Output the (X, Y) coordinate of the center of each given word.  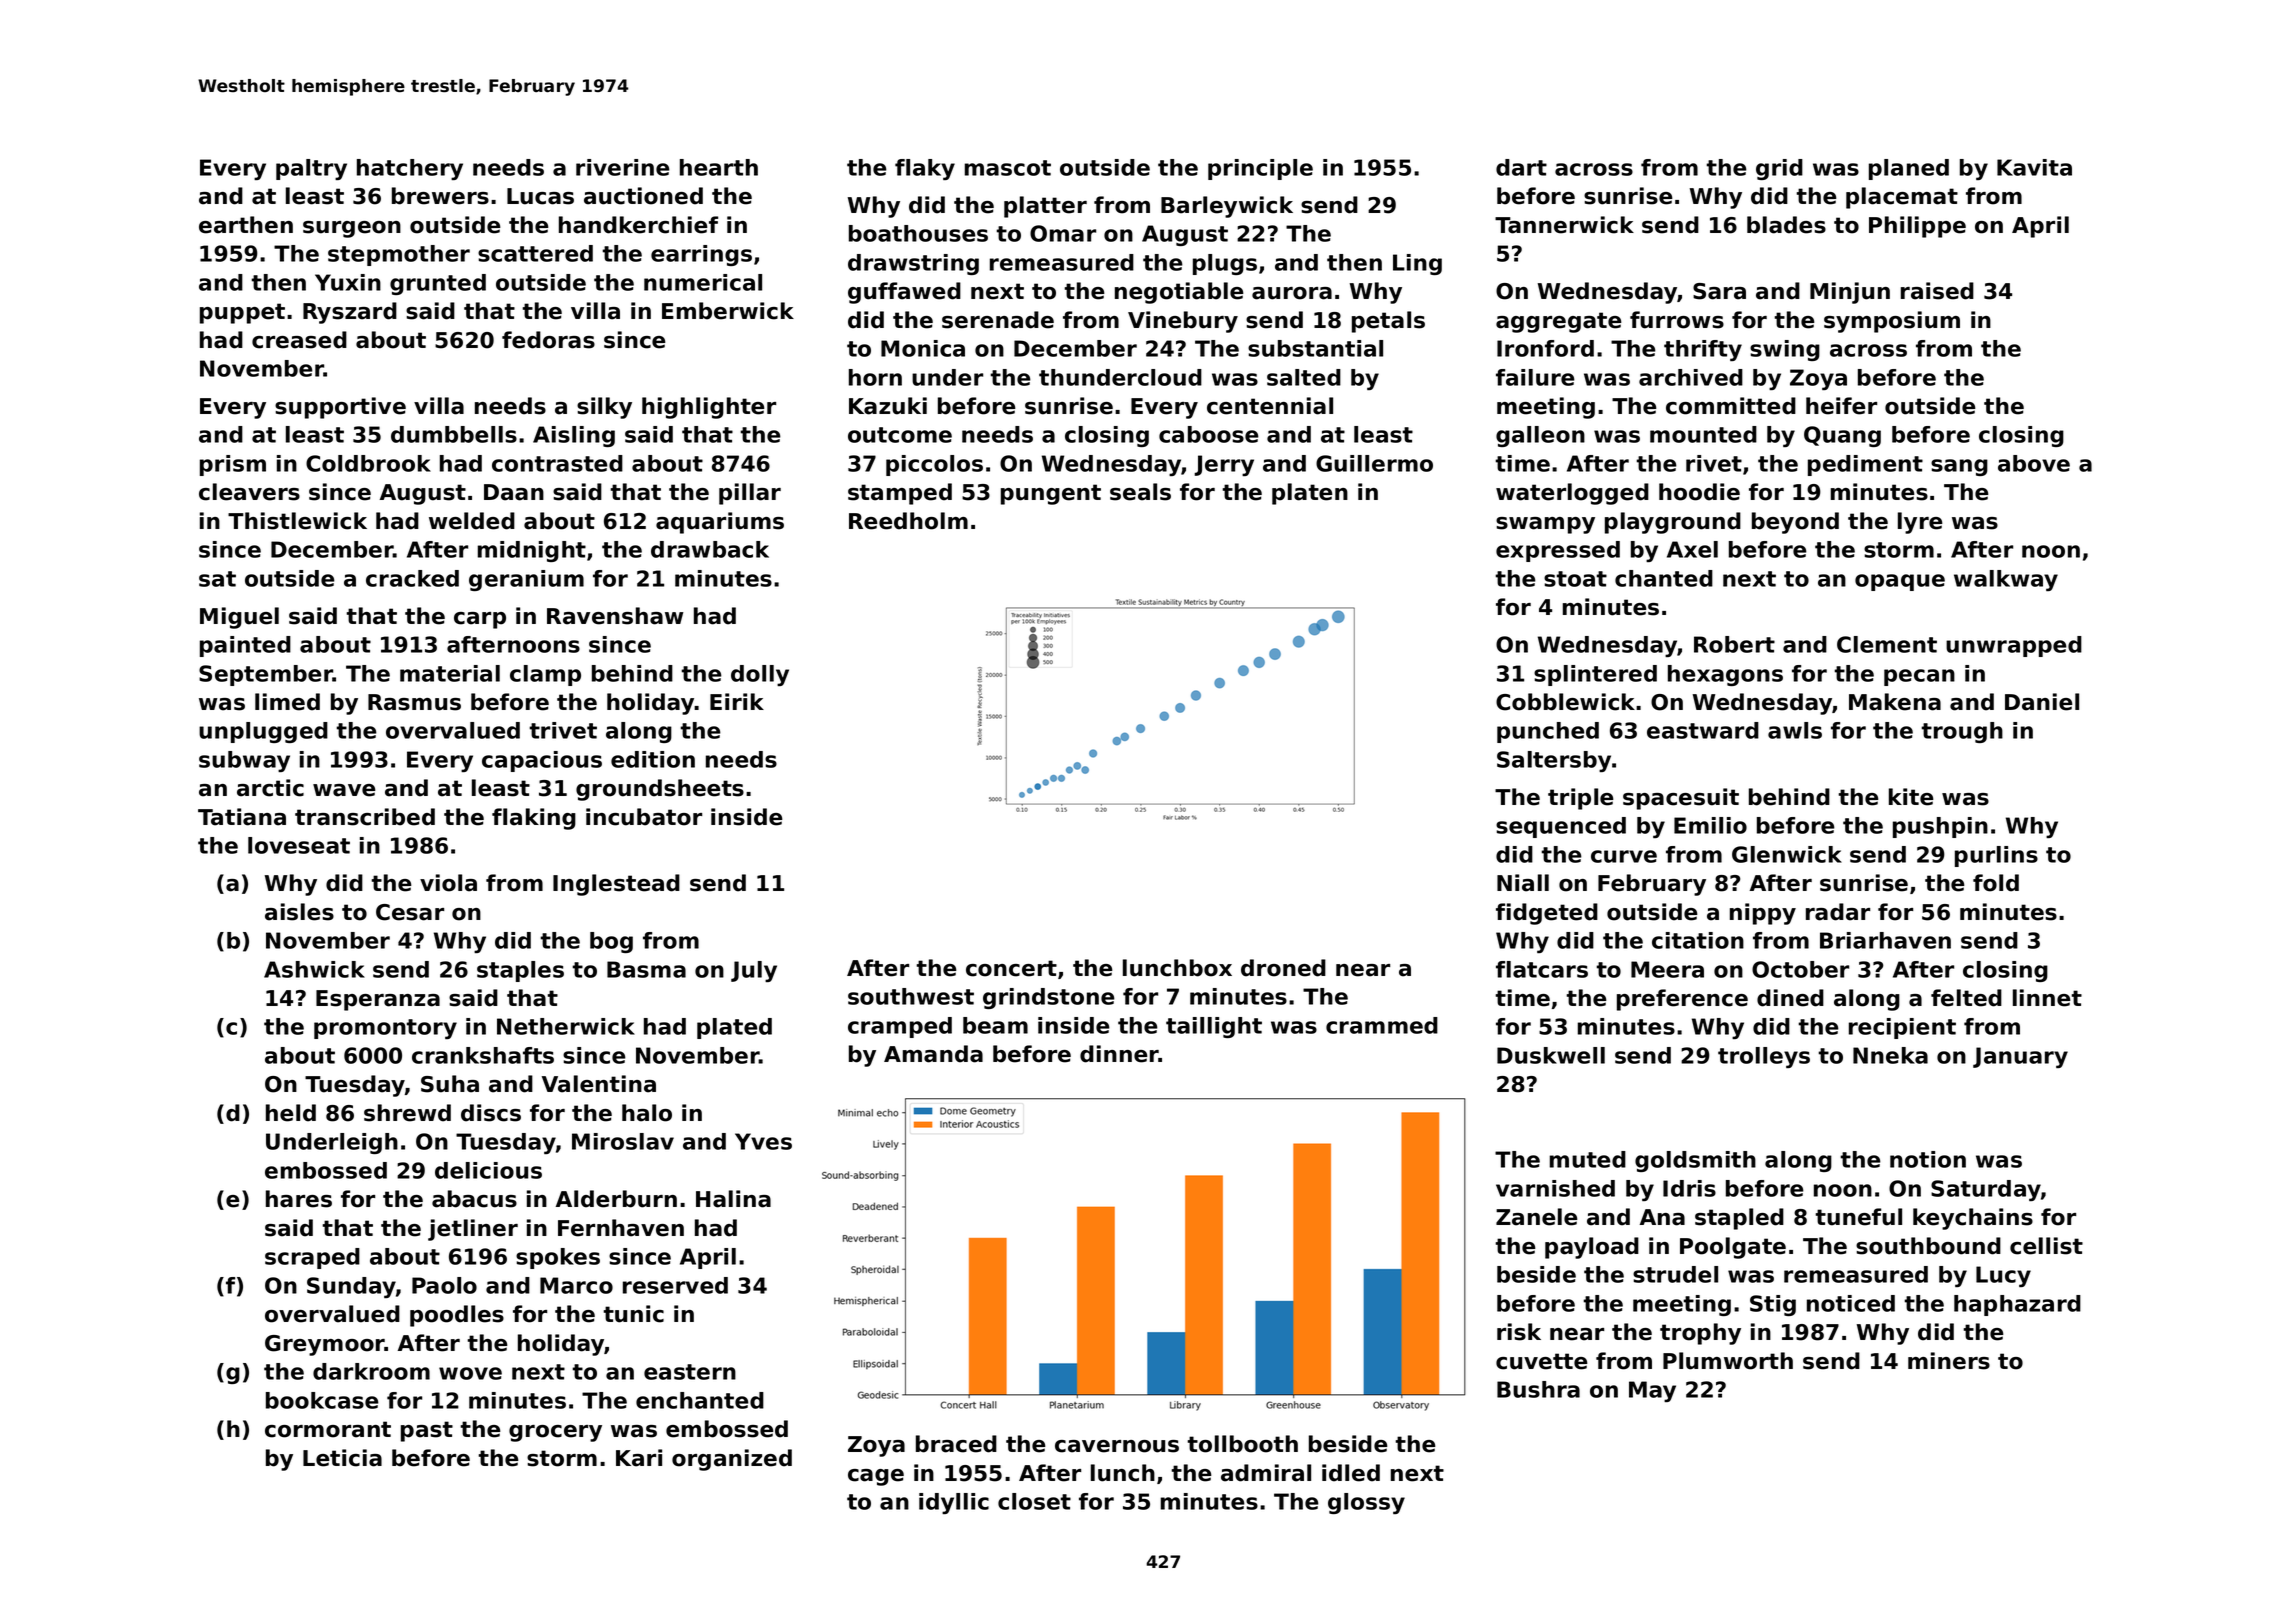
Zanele (1536, 1217)
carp (480, 620)
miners (1949, 1361)
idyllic (954, 1503)
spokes (558, 1258)
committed (1731, 406)
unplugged (263, 732)
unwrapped (2014, 646)
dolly (760, 675)
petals (1388, 322)
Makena (1895, 702)
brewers (440, 196)
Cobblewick (1565, 702)
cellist (2046, 1246)
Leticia (342, 1458)
